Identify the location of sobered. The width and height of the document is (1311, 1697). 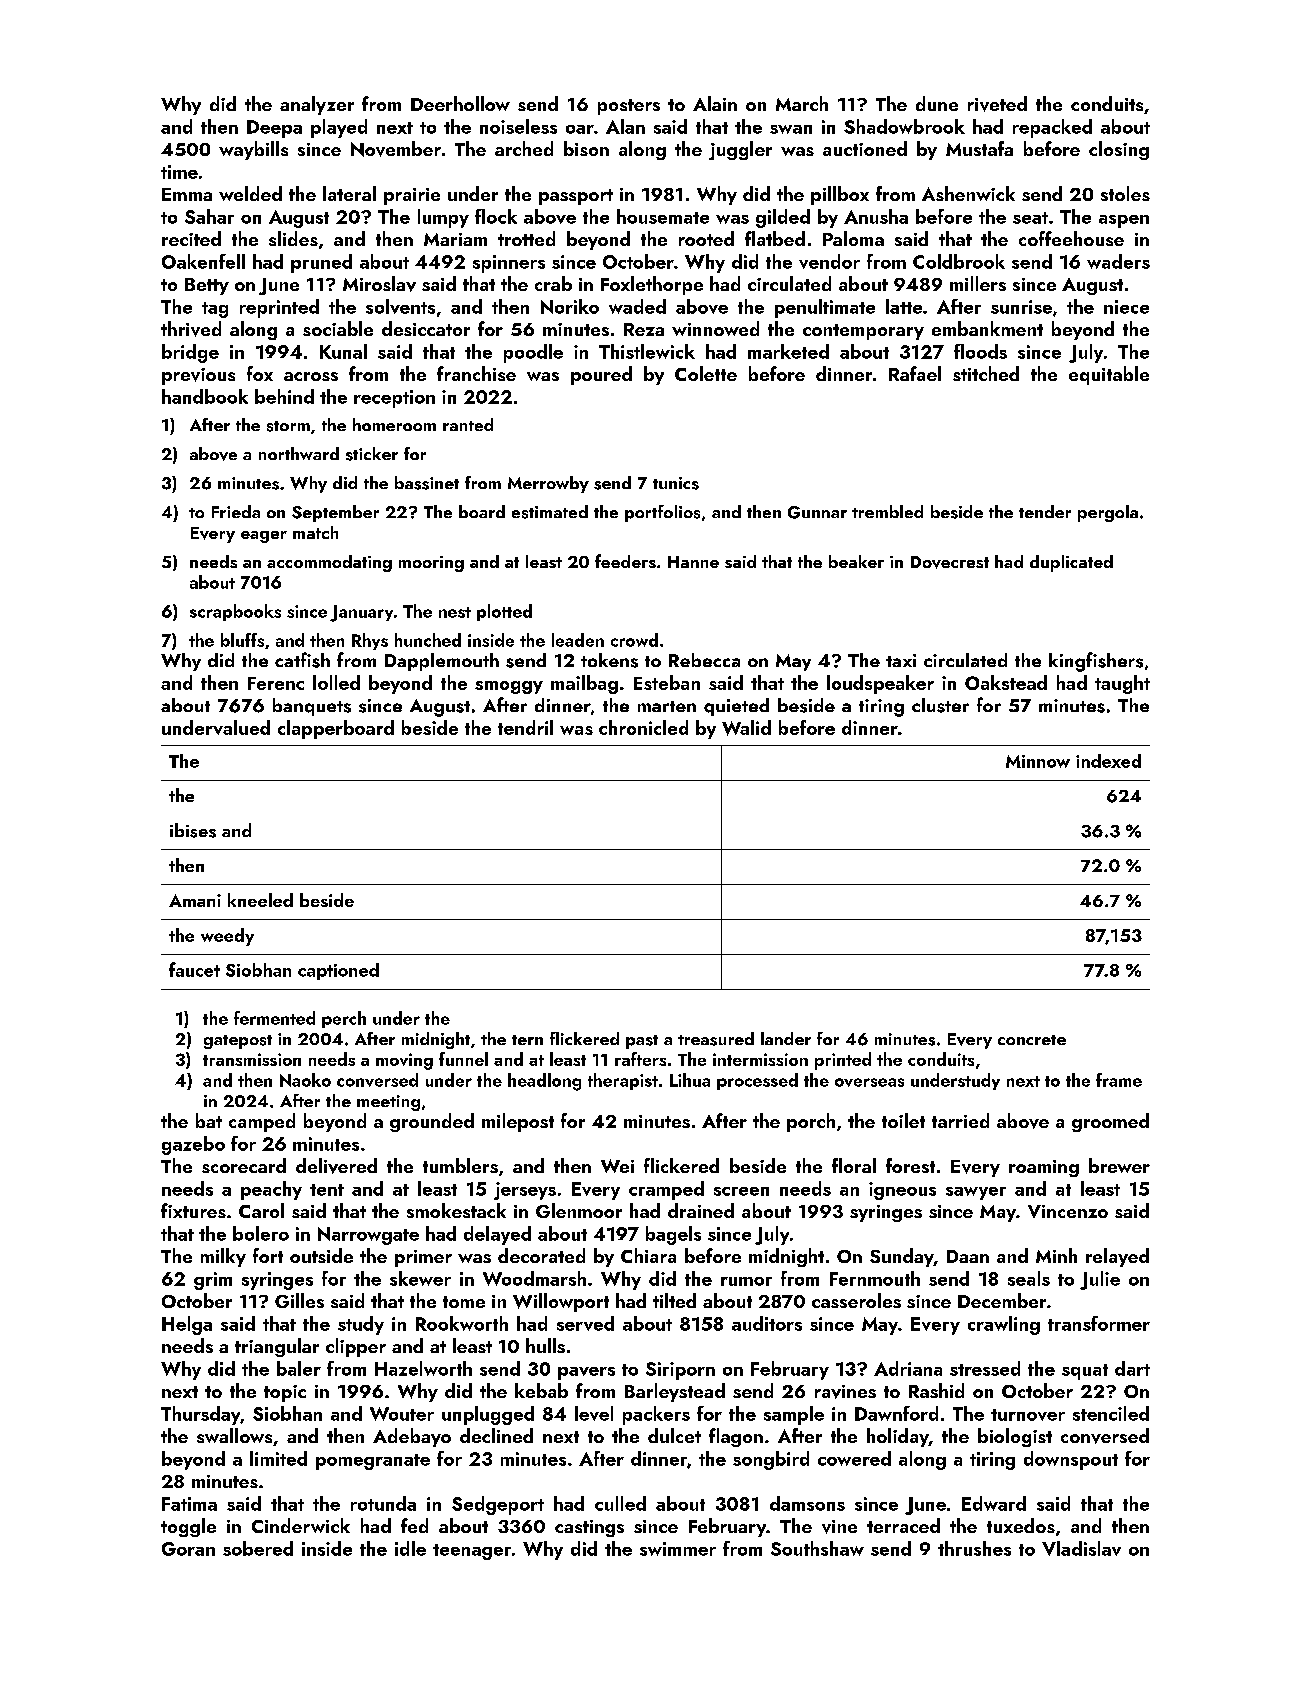
(258, 1548).
